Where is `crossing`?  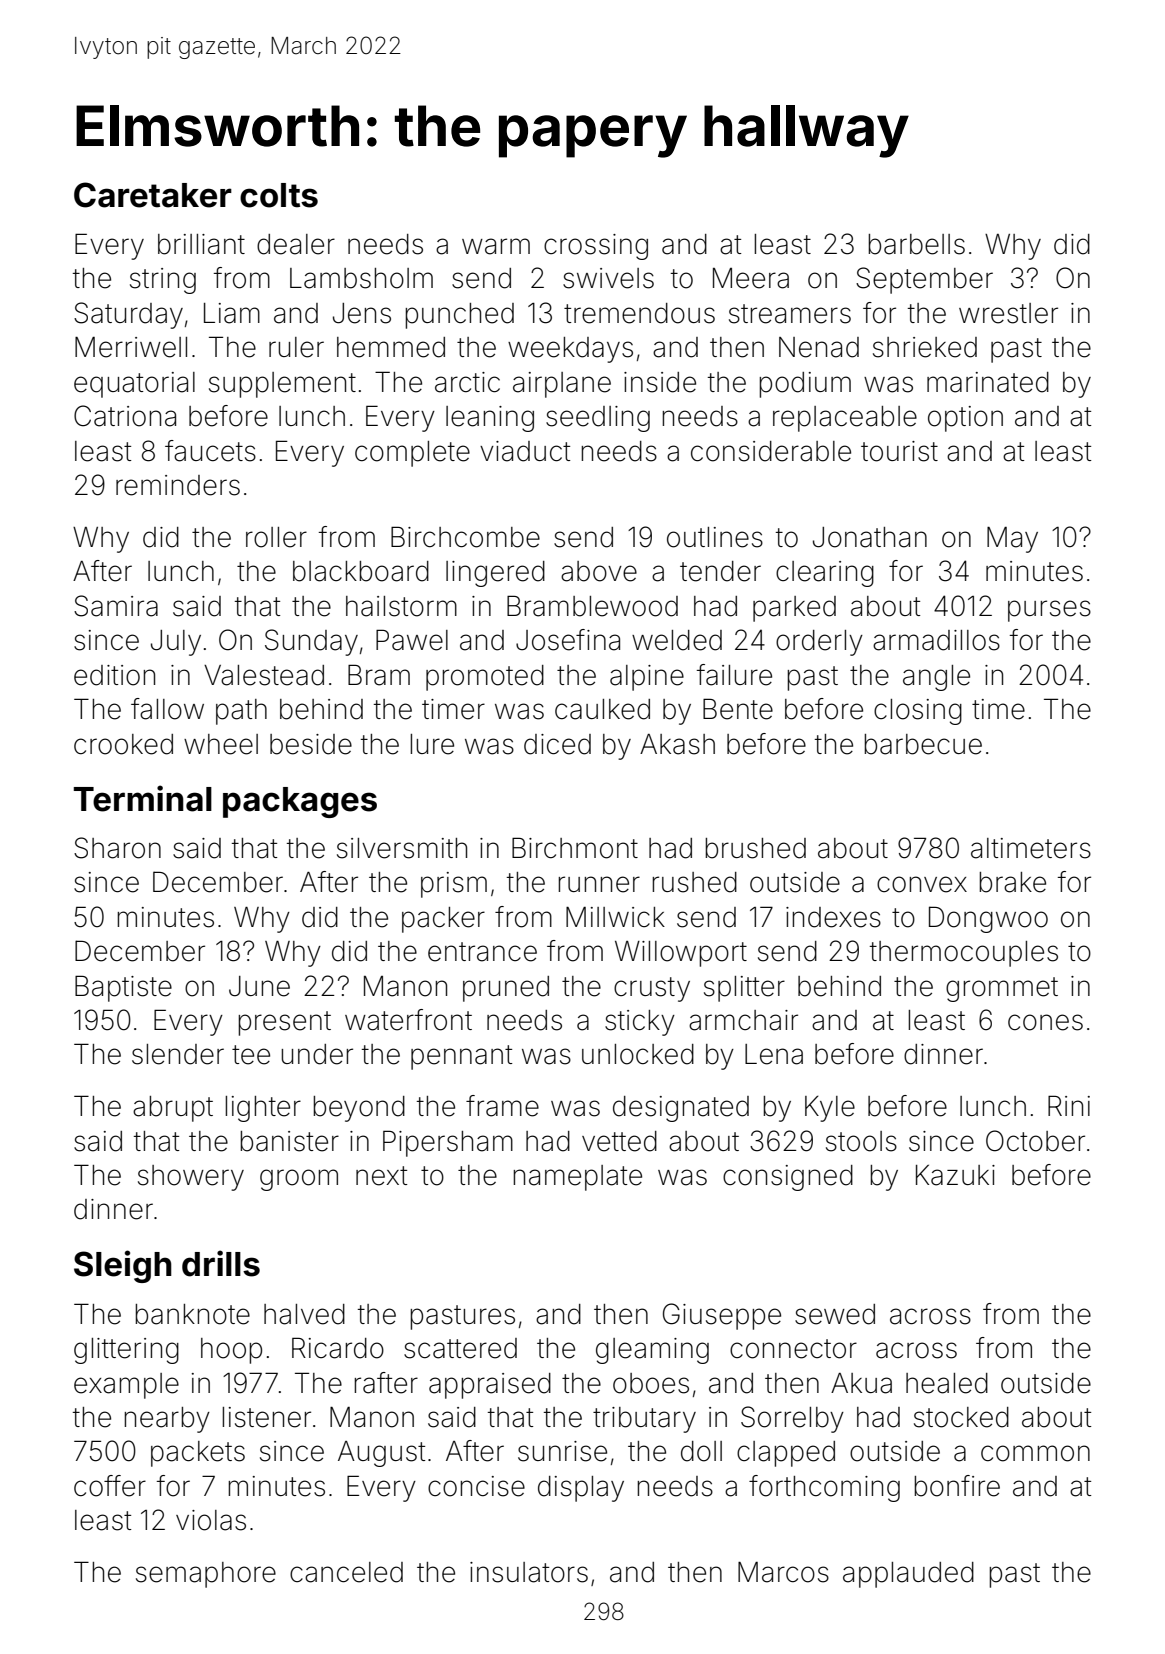
crossing is located at coordinates (596, 247).
